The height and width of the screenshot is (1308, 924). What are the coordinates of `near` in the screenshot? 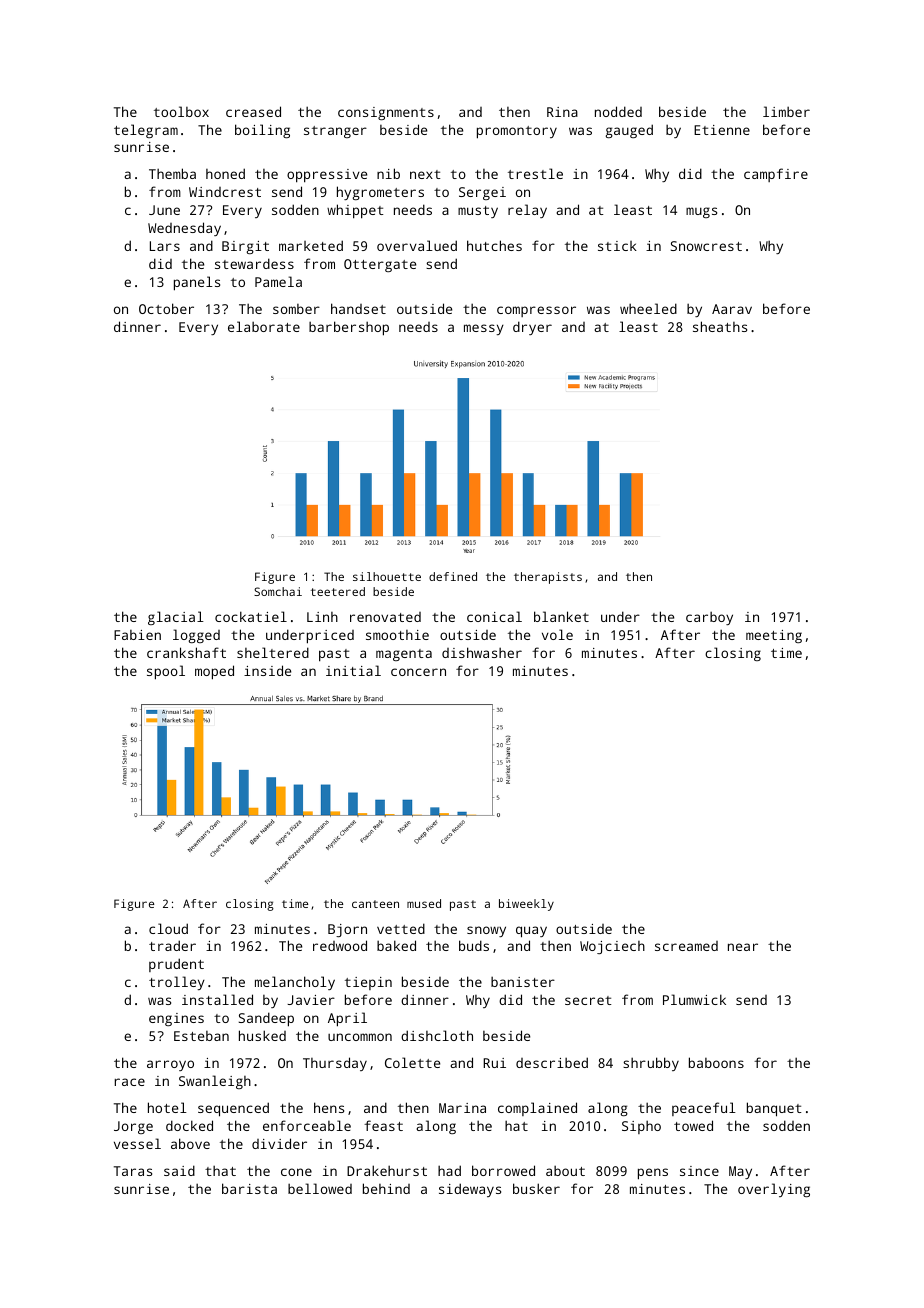 It's located at (743, 947).
